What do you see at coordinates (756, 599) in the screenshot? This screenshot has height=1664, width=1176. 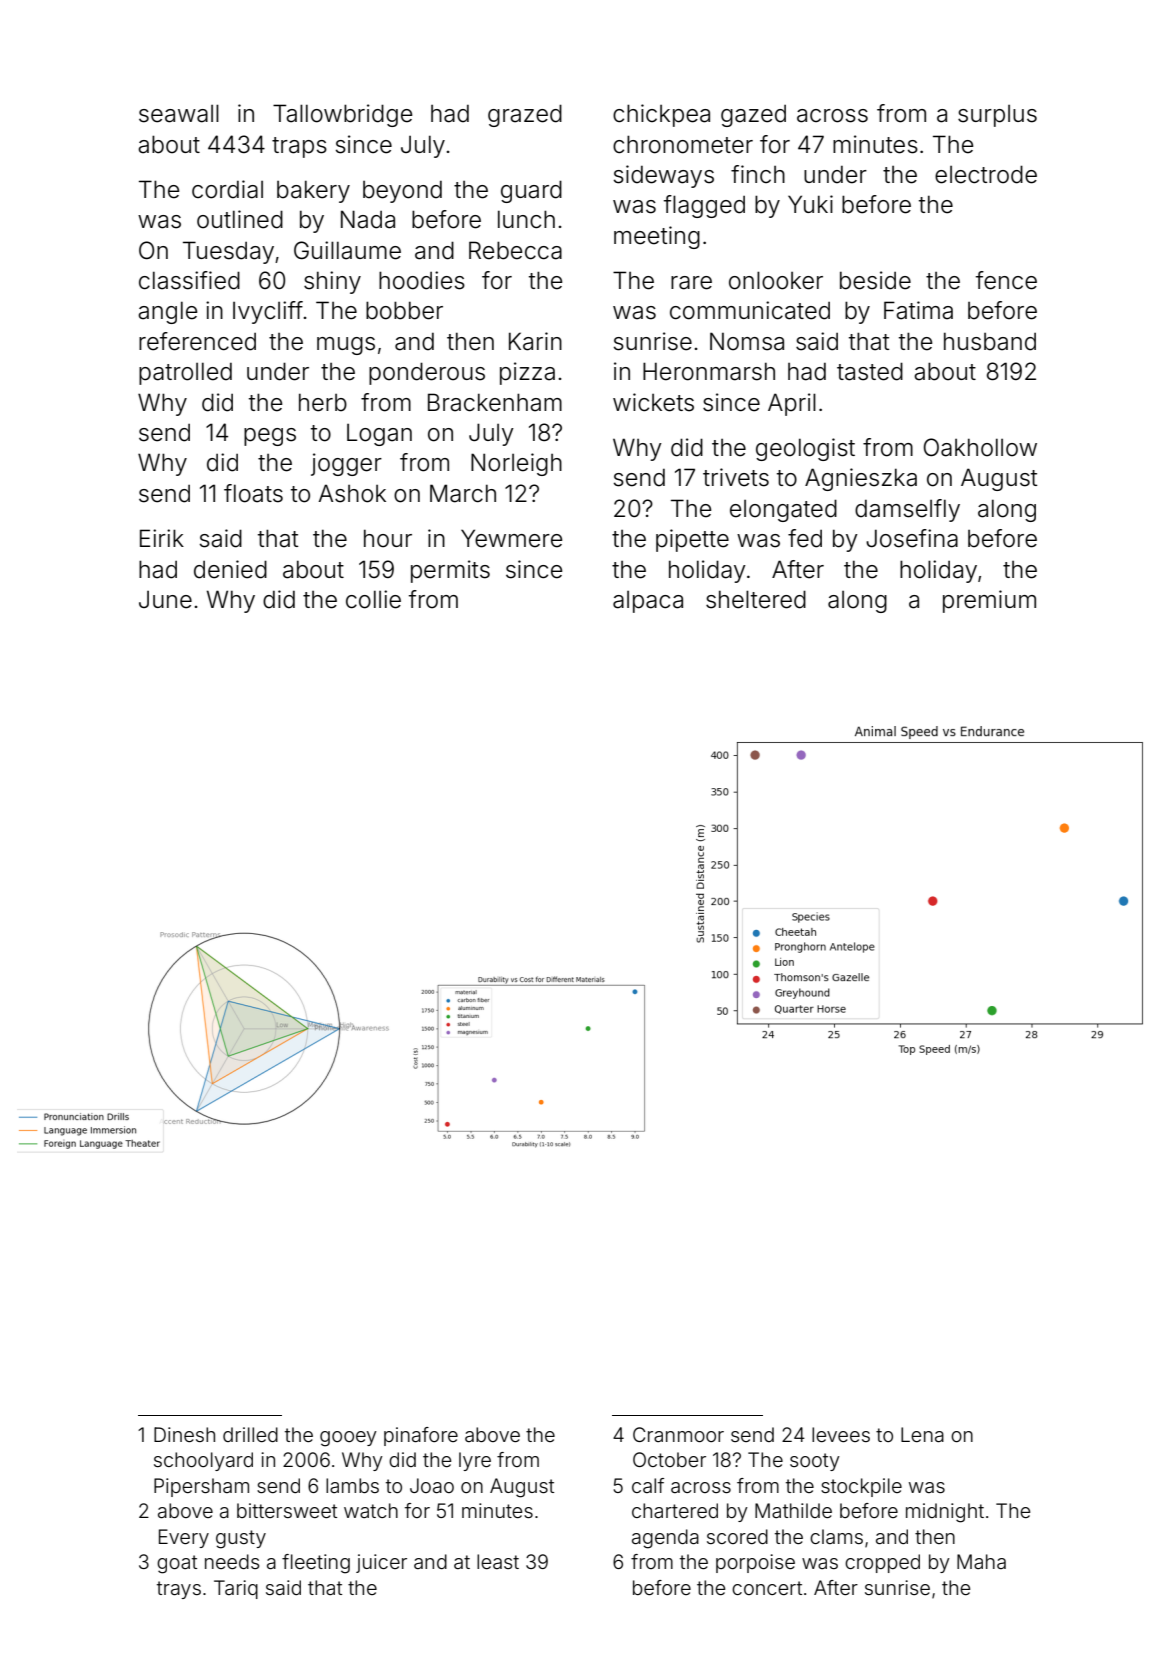 I see `sheltered` at bounding box center [756, 599].
